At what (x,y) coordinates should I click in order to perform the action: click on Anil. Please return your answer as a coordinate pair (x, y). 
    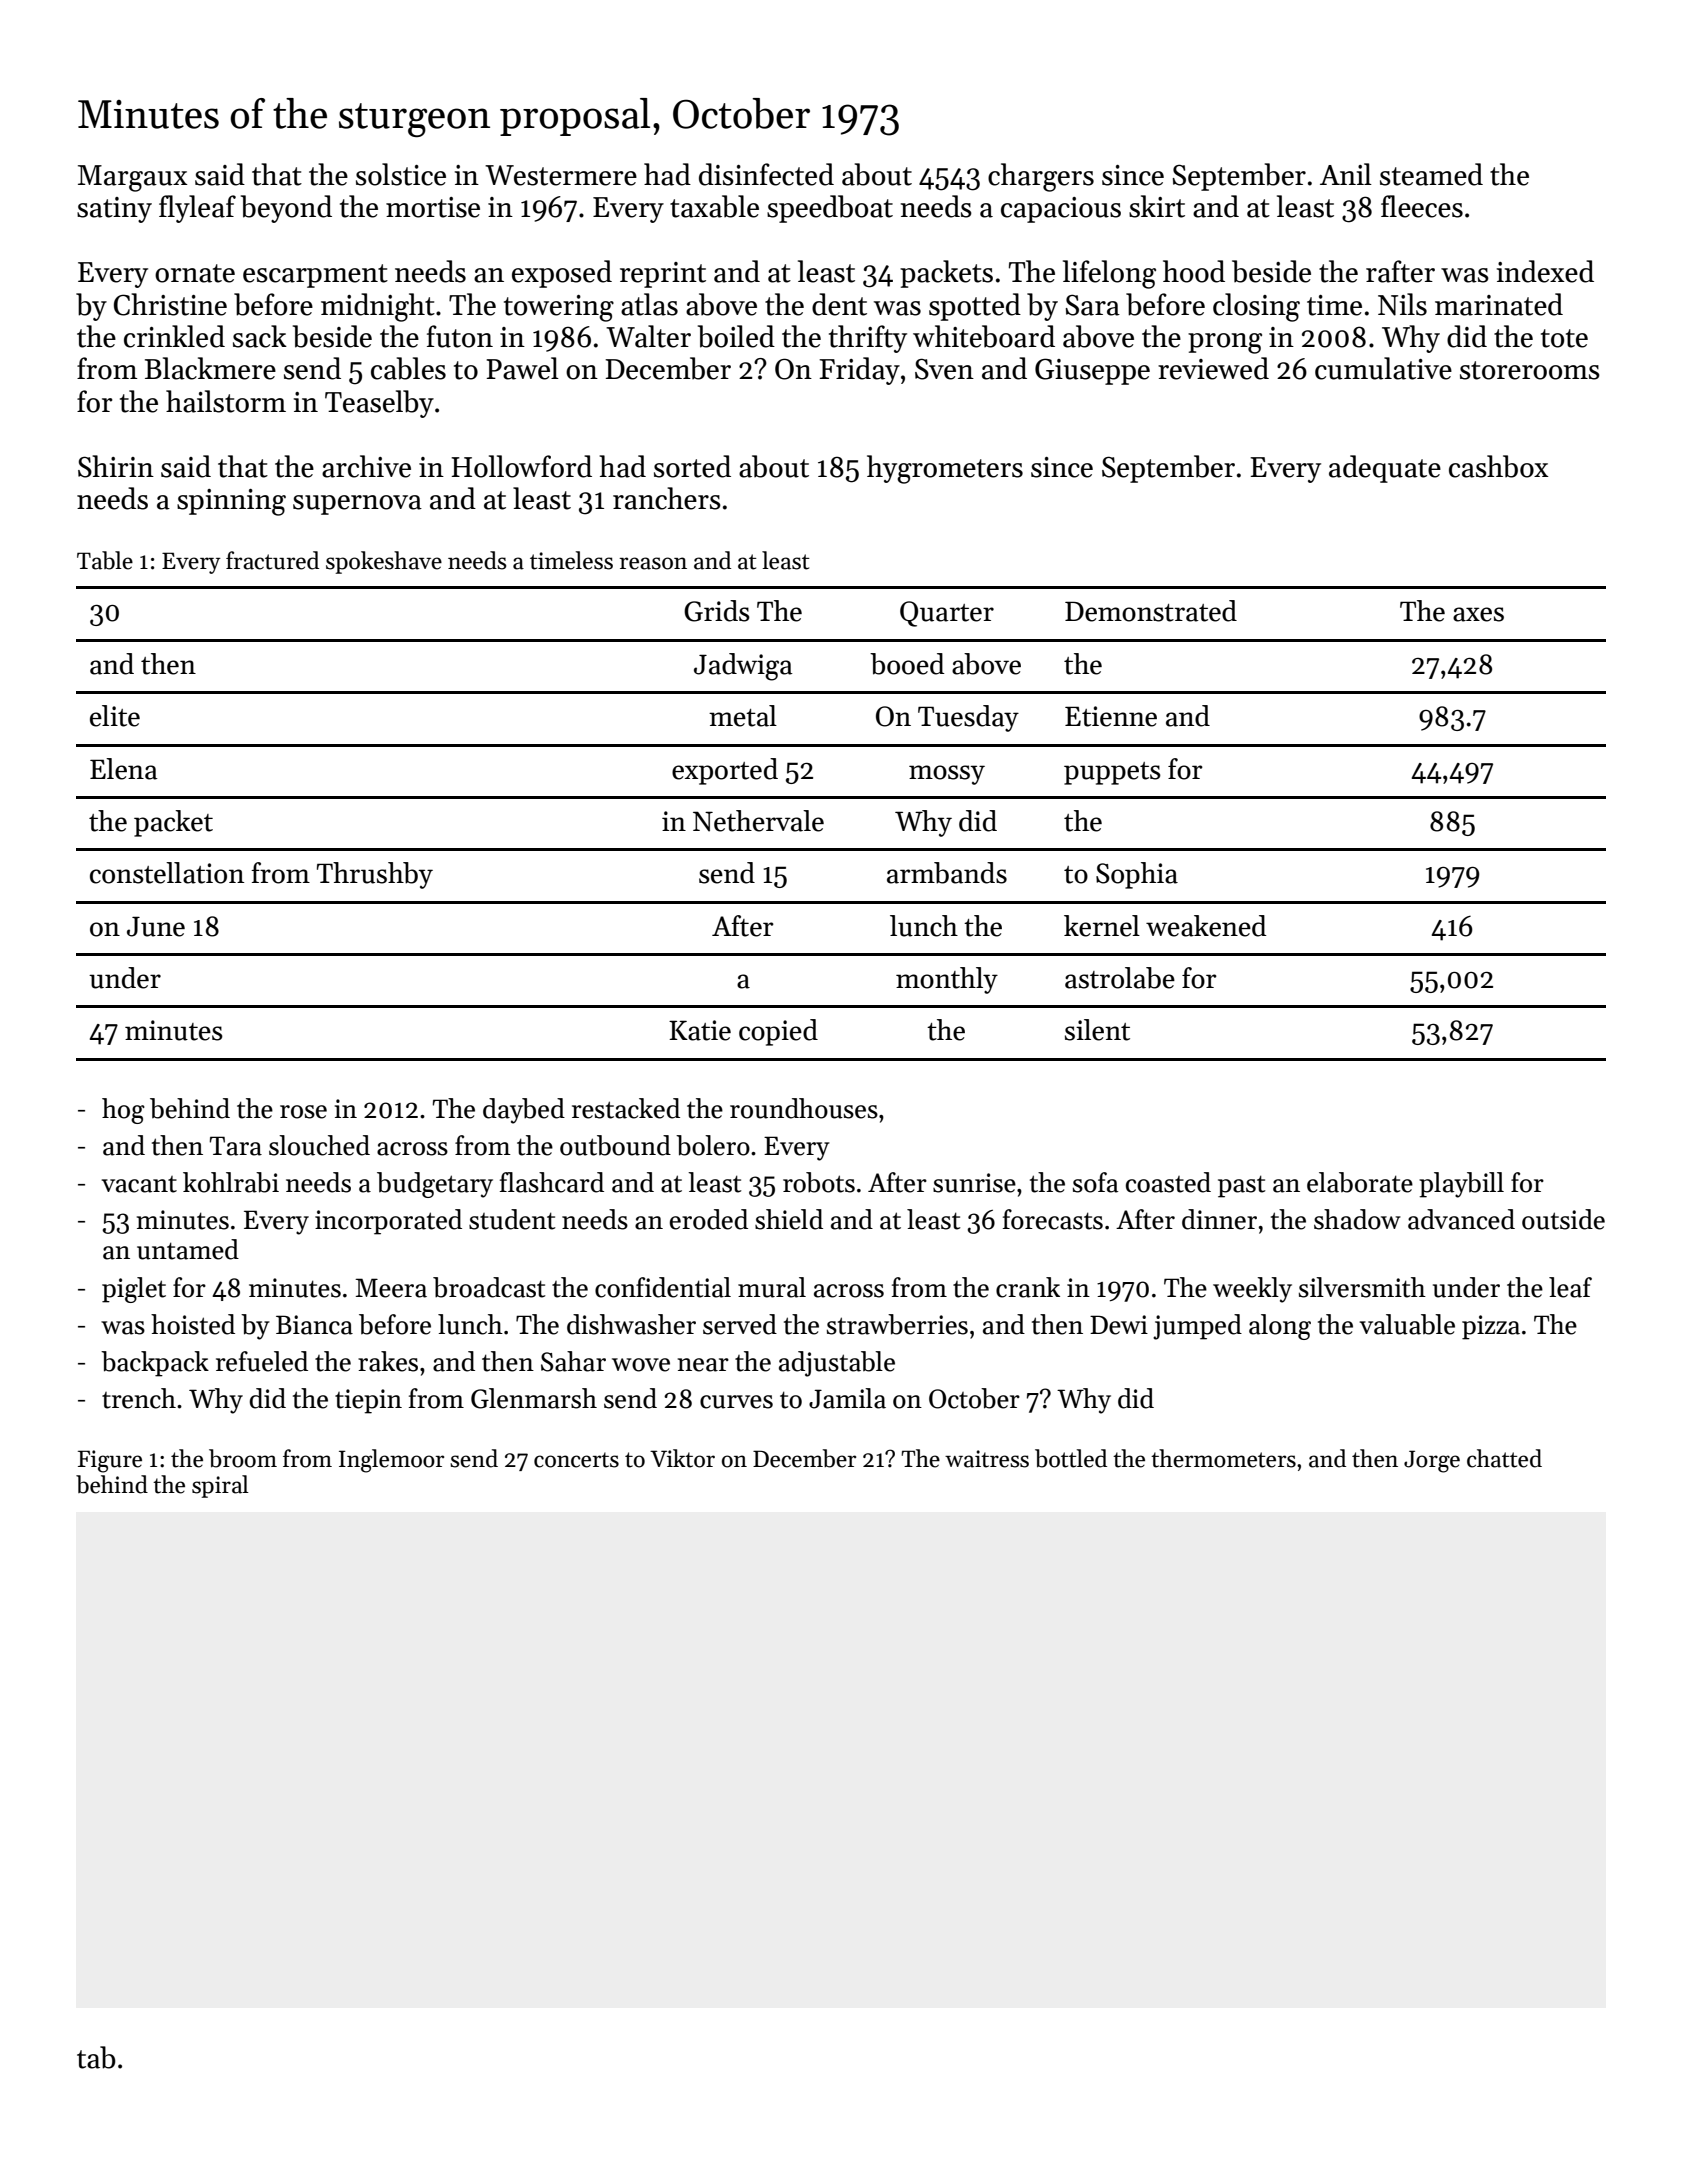
    Looking at the image, I should click on (1346, 174).
